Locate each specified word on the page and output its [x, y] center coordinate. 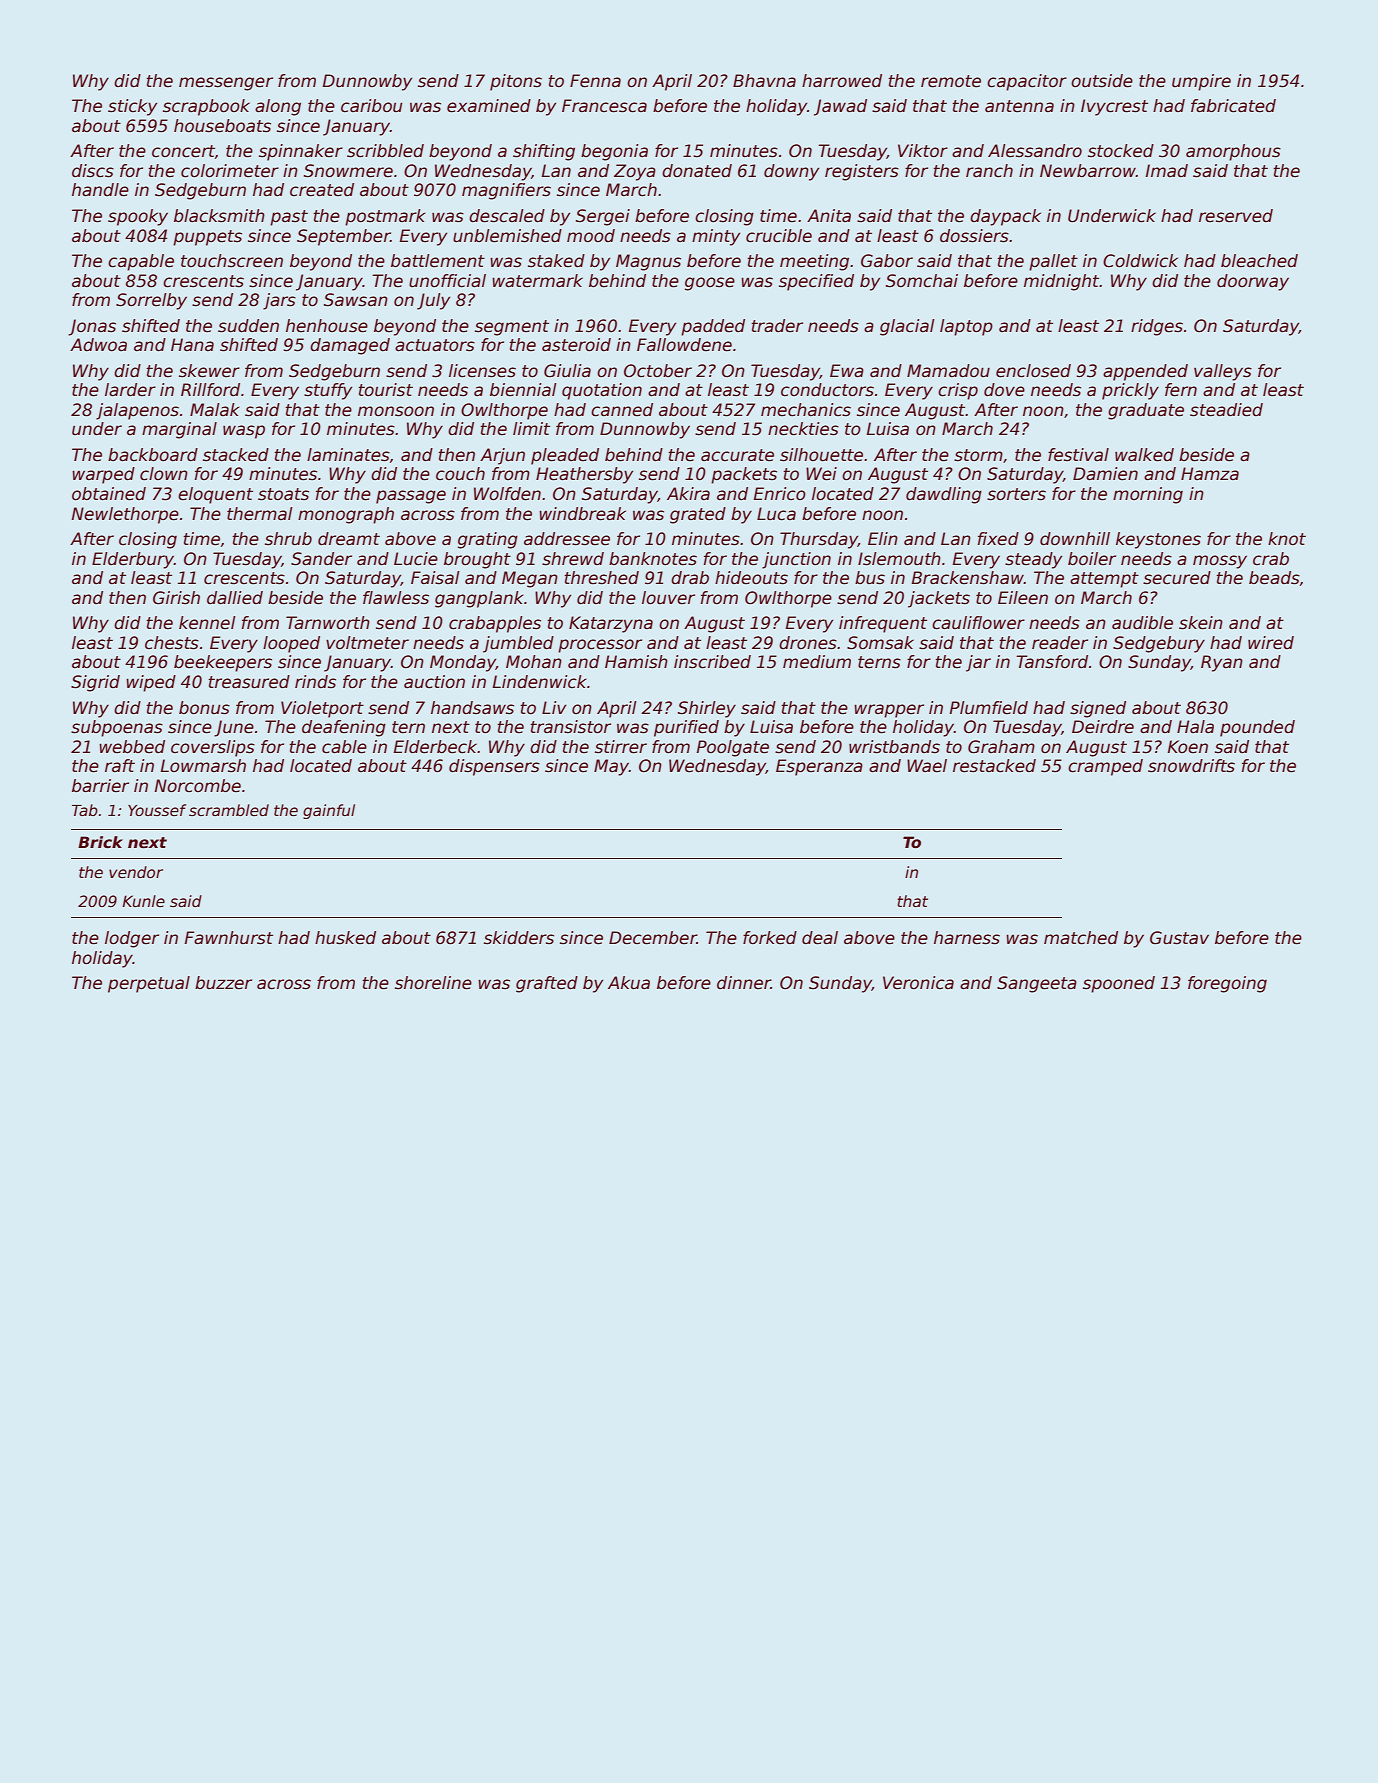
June [234, 728]
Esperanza [819, 767]
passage [411, 497]
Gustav [1179, 938]
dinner [744, 983]
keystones [1158, 540]
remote [951, 81]
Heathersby [584, 475]
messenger [226, 84]
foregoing [1227, 984]
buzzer [223, 983]
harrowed [842, 81]
